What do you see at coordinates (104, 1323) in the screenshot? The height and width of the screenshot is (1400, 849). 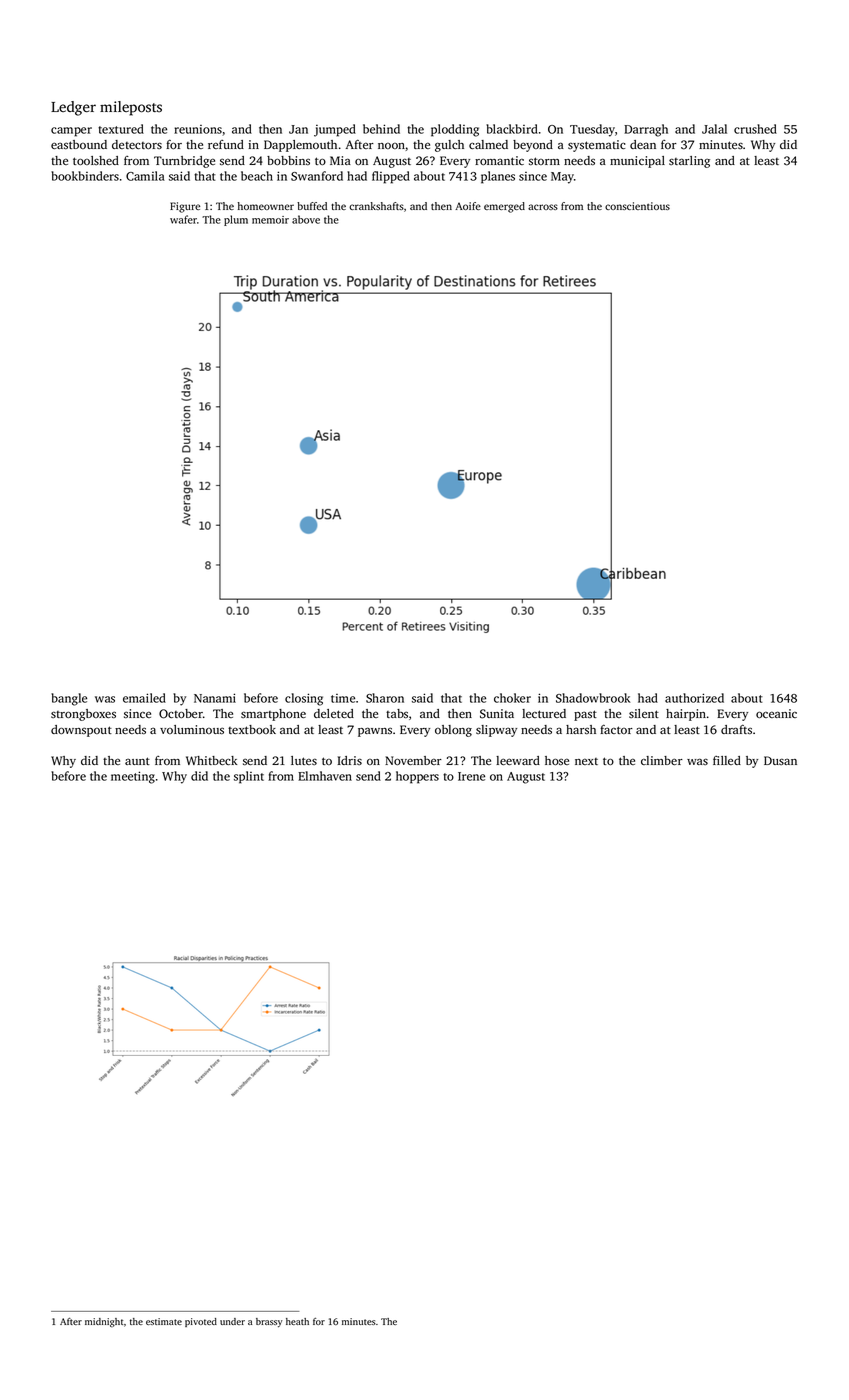 I see `midnight` at bounding box center [104, 1323].
